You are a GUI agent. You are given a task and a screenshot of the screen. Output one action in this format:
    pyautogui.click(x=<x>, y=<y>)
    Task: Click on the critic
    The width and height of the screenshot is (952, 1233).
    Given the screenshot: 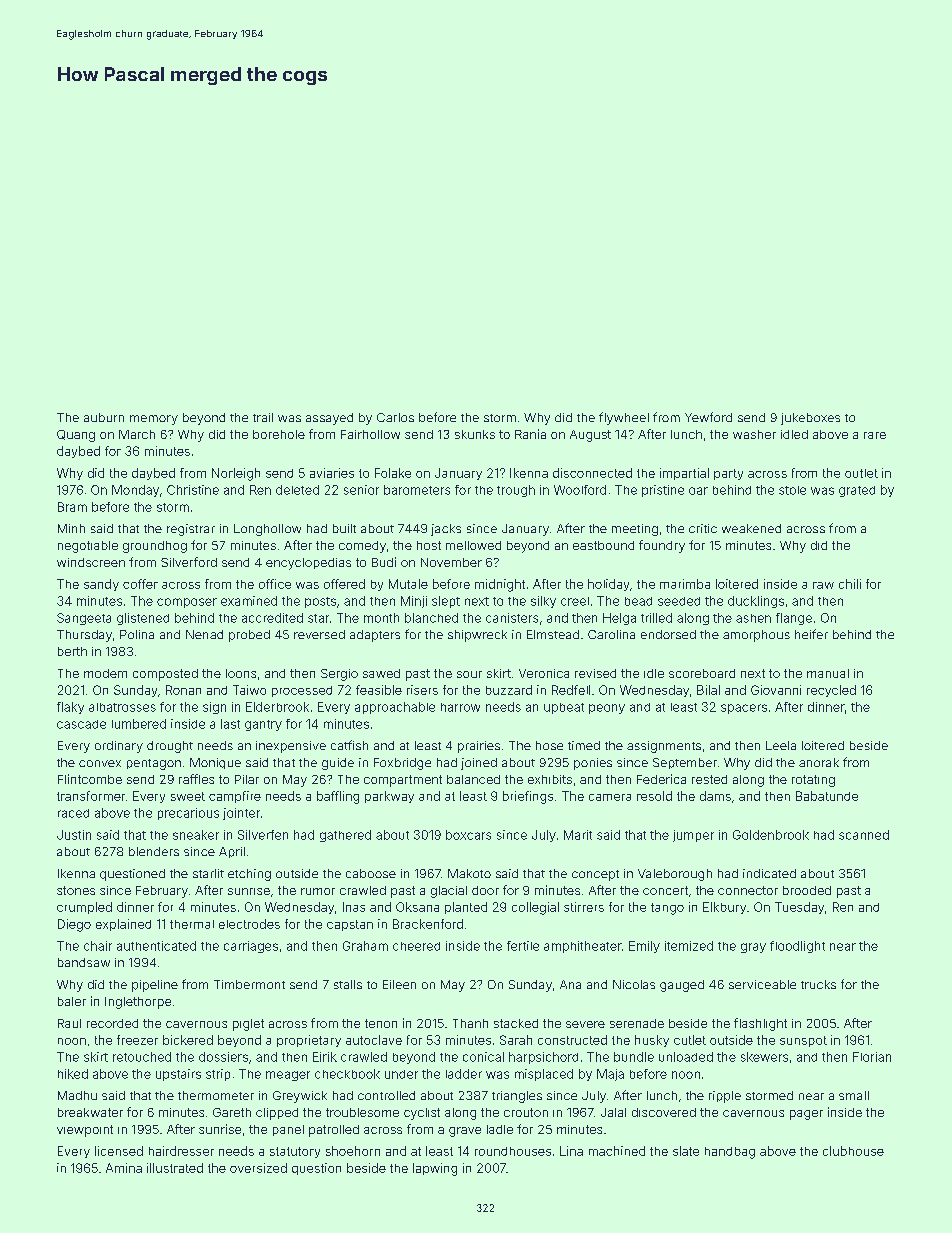 What is the action you would take?
    pyautogui.click(x=703, y=528)
